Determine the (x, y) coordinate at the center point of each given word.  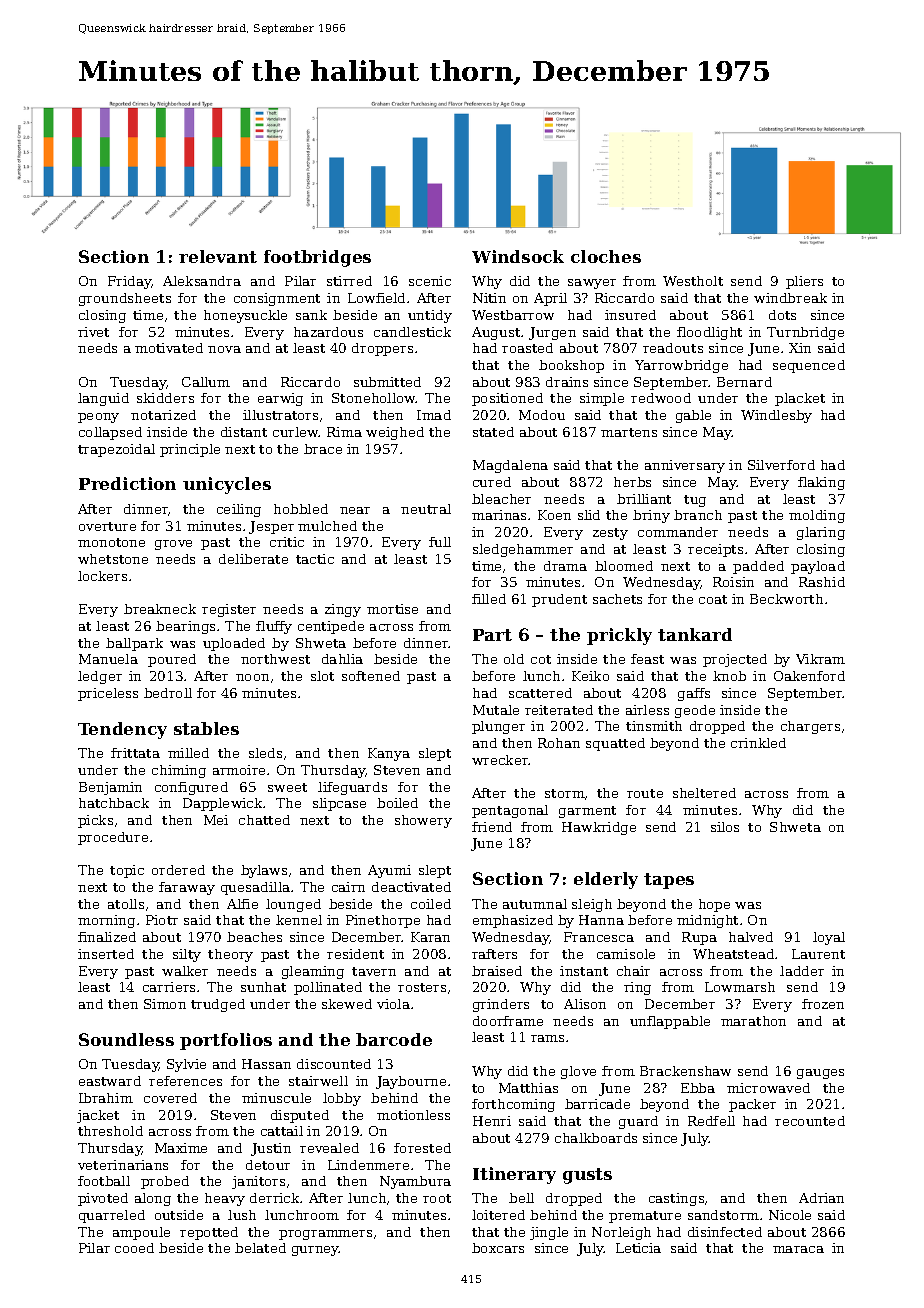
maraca (798, 1249)
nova (224, 349)
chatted (264, 820)
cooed (134, 1248)
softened (371, 676)
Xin (800, 348)
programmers (325, 1235)
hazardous (328, 332)
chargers (810, 727)
